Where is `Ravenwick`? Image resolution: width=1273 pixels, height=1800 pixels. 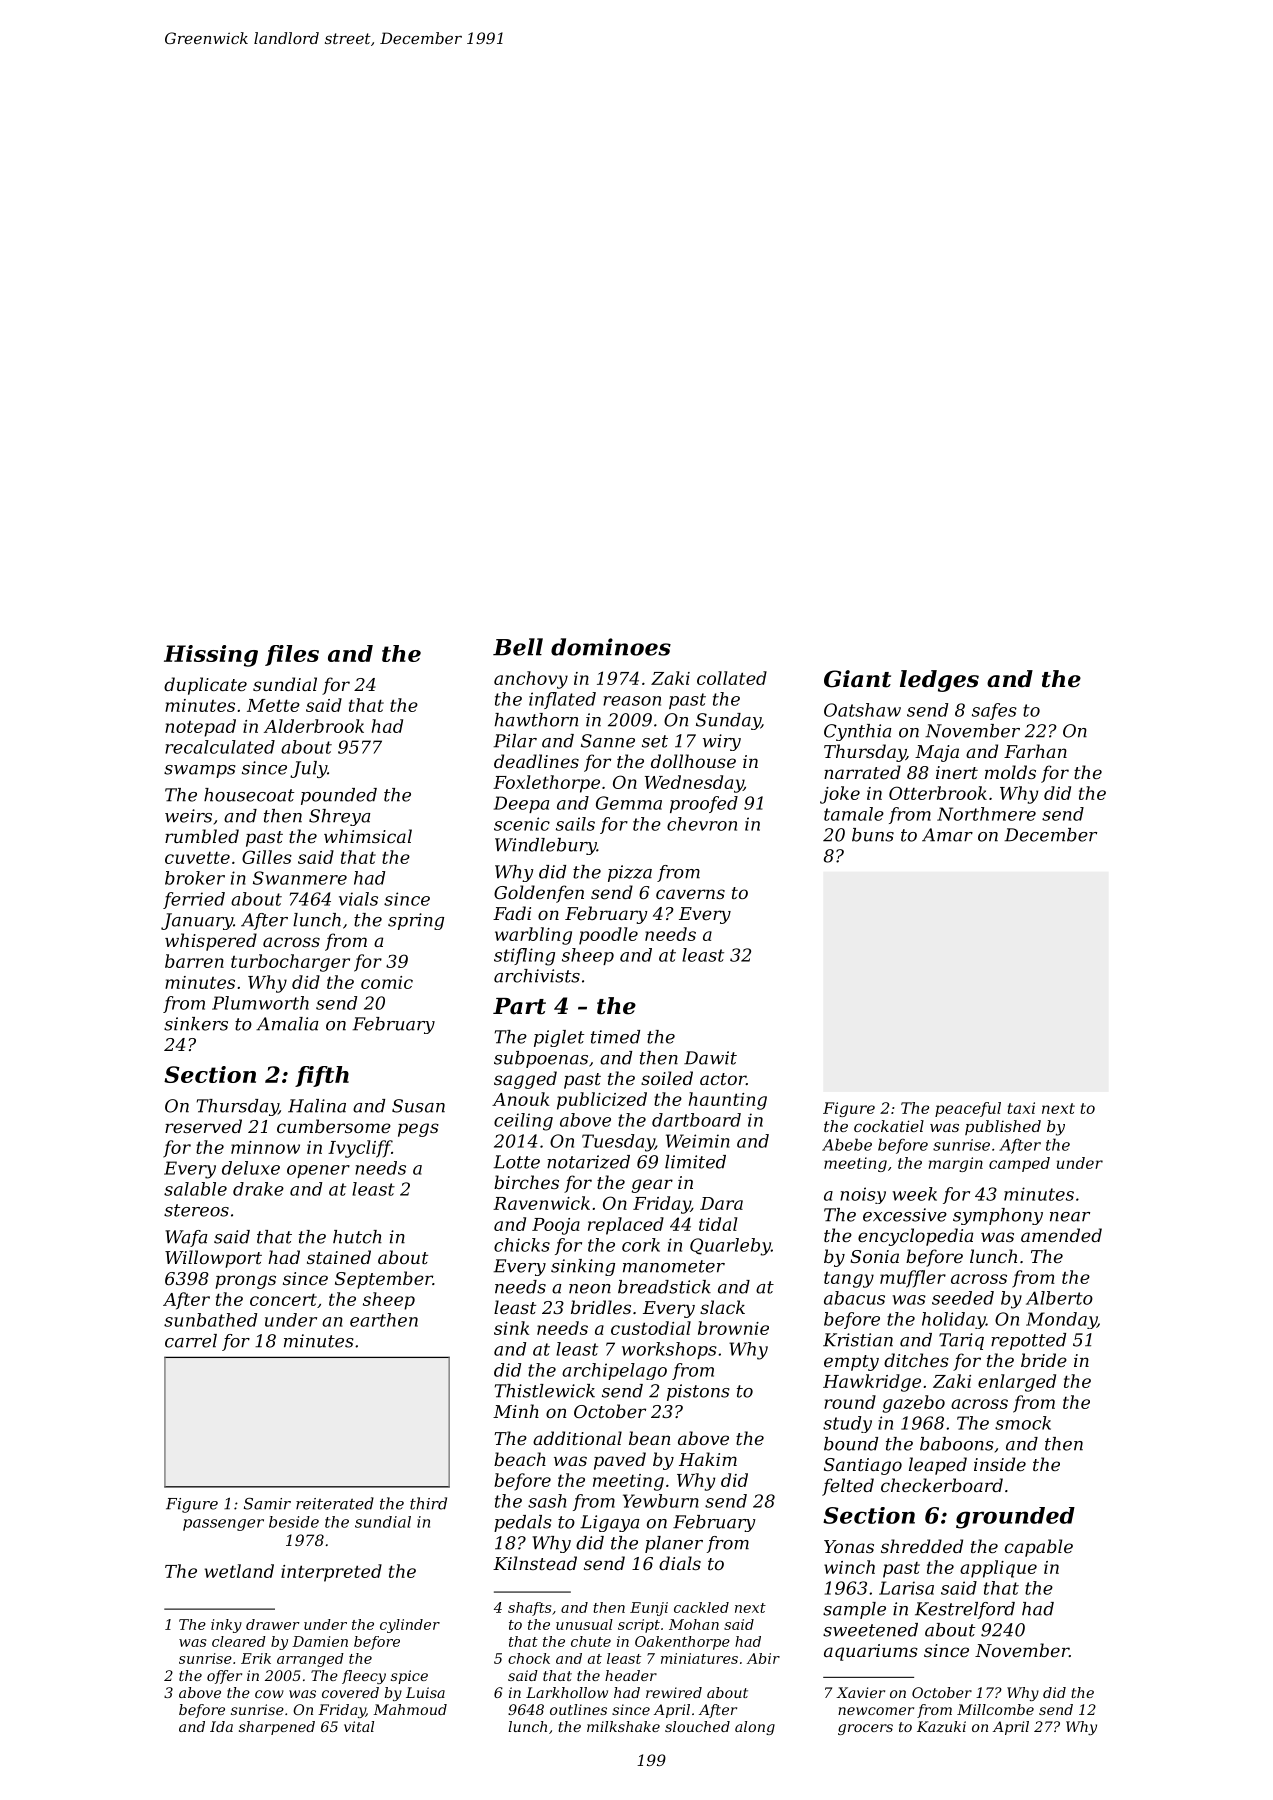 Ravenwick is located at coordinates (541, 1203).
